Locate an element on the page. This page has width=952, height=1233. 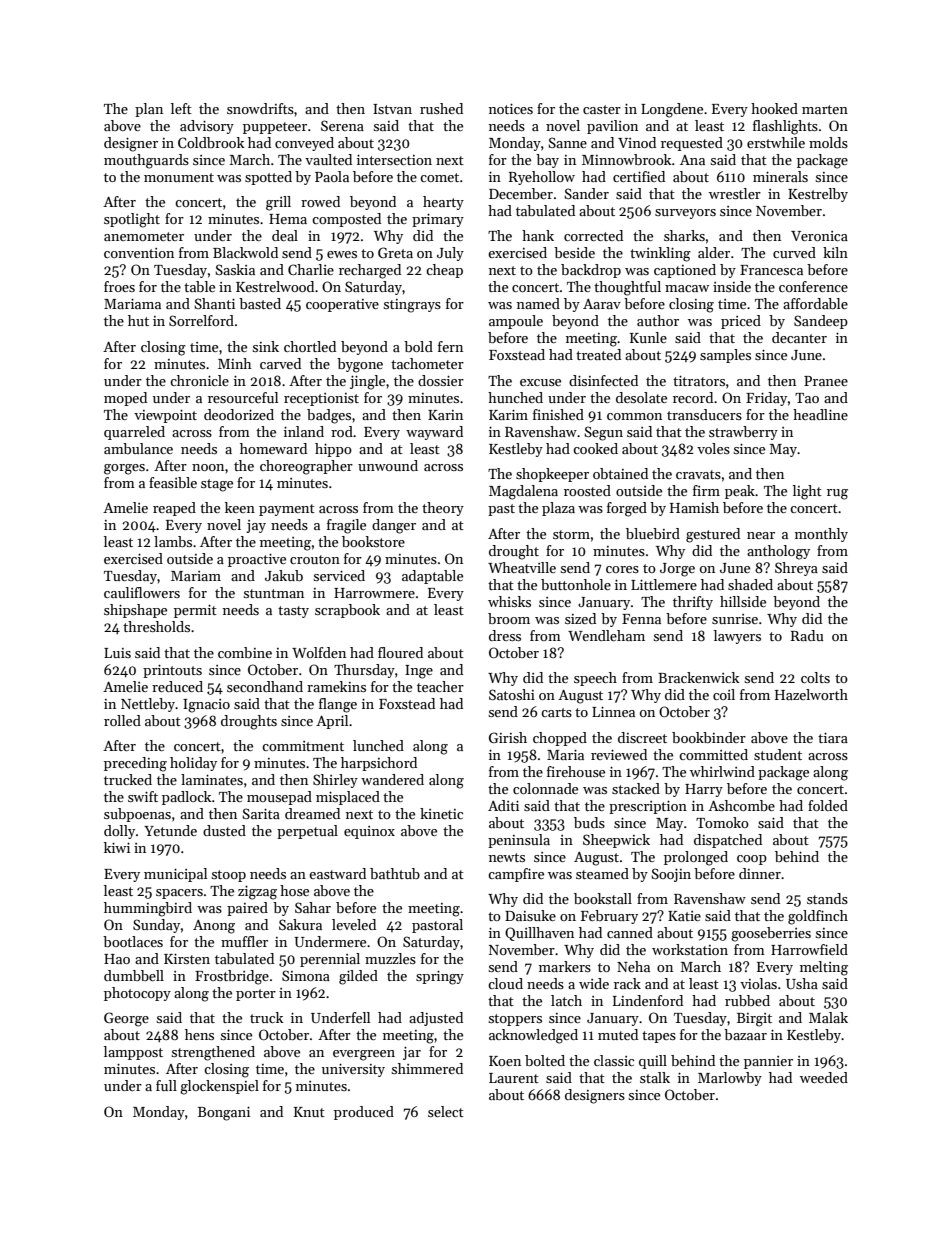
lambs is located at coordinates (173, 541).
